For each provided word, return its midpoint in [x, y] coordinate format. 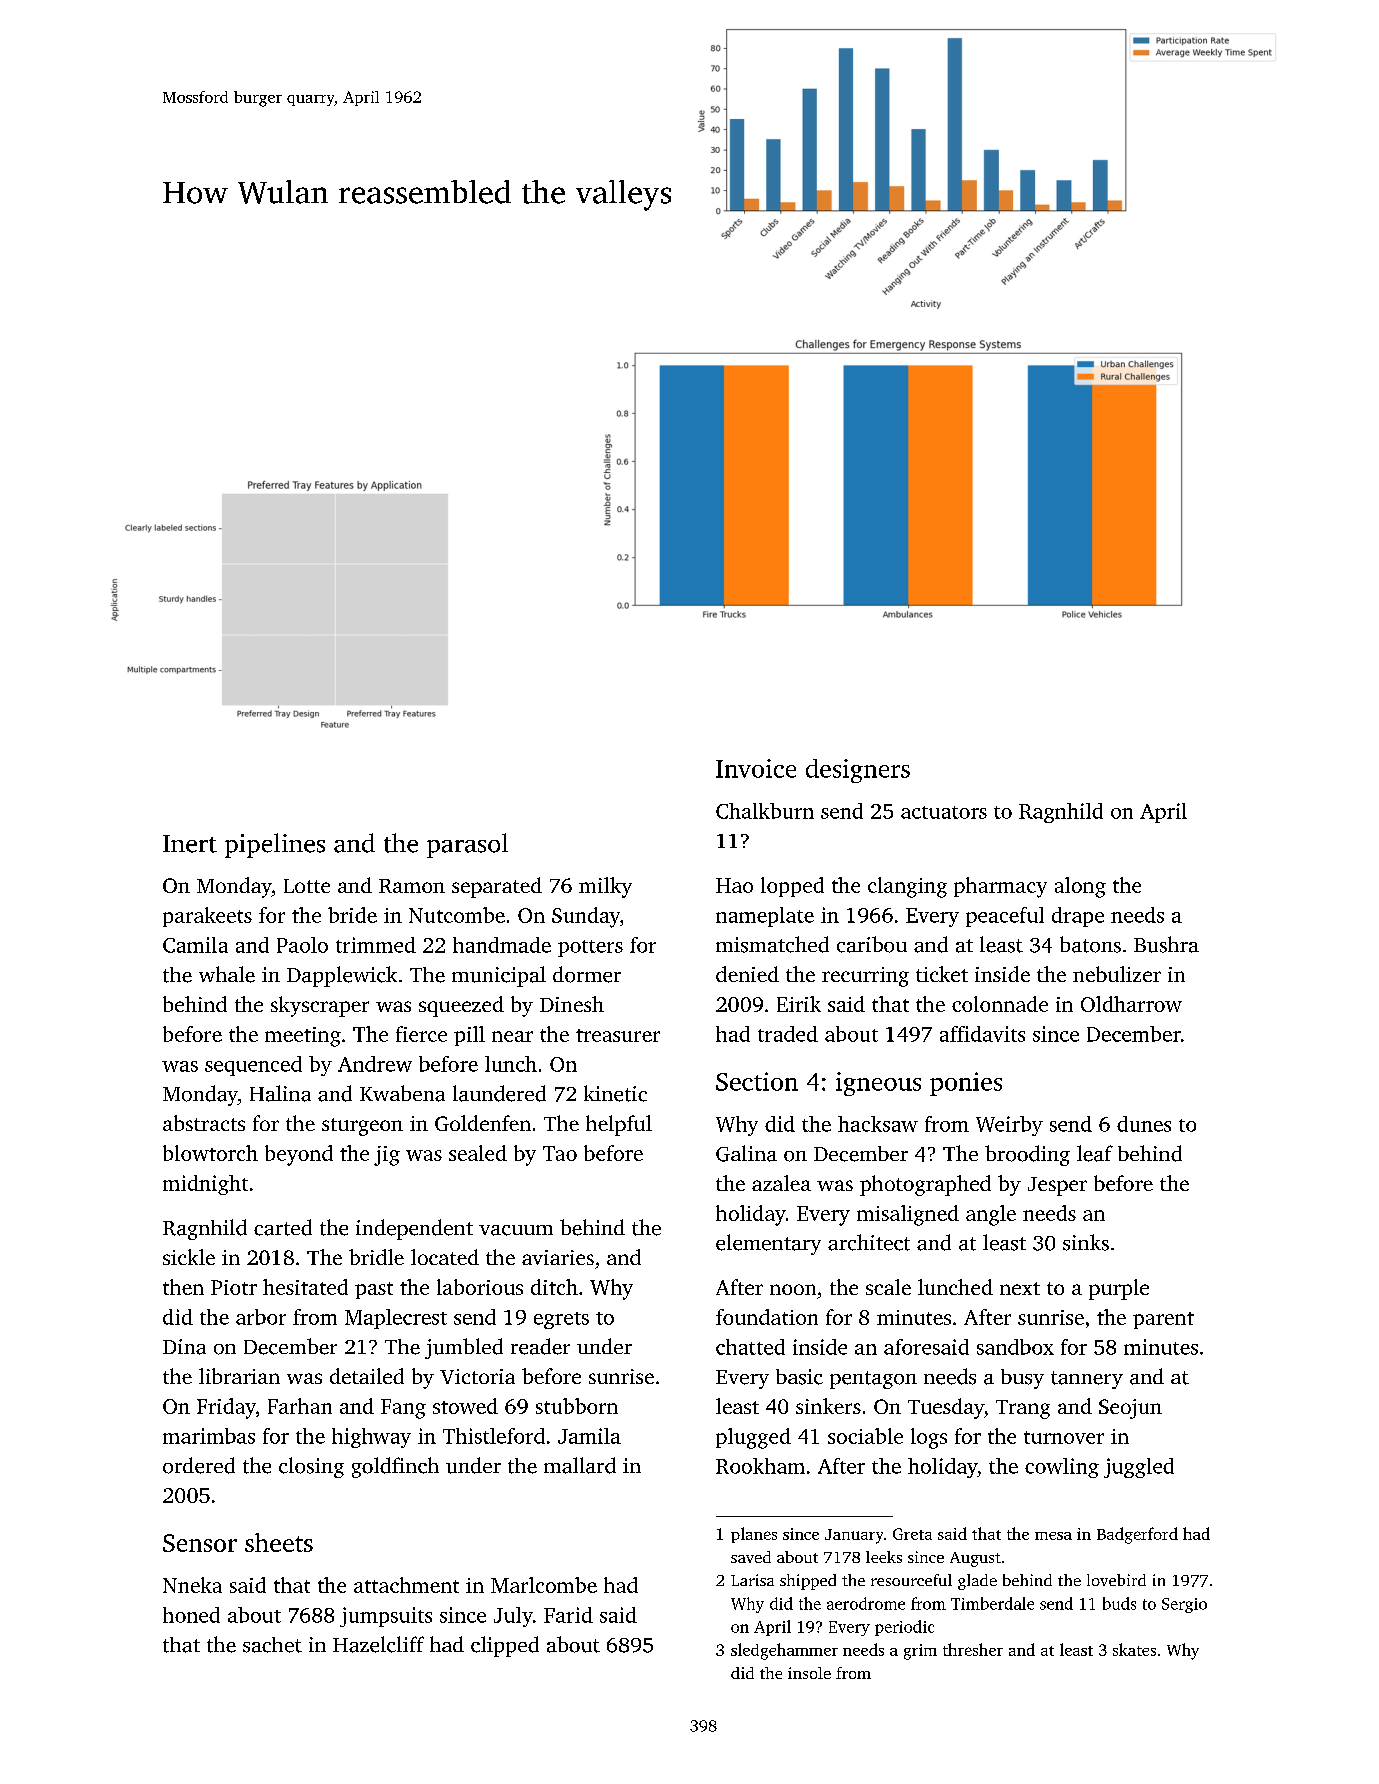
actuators [944, 812]
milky [605, 887]
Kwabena [402, 1093]
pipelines [275, 845]
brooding [1027, 1155]
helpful [619, 1125]
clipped [505, 1646]
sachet [272, 1645]
